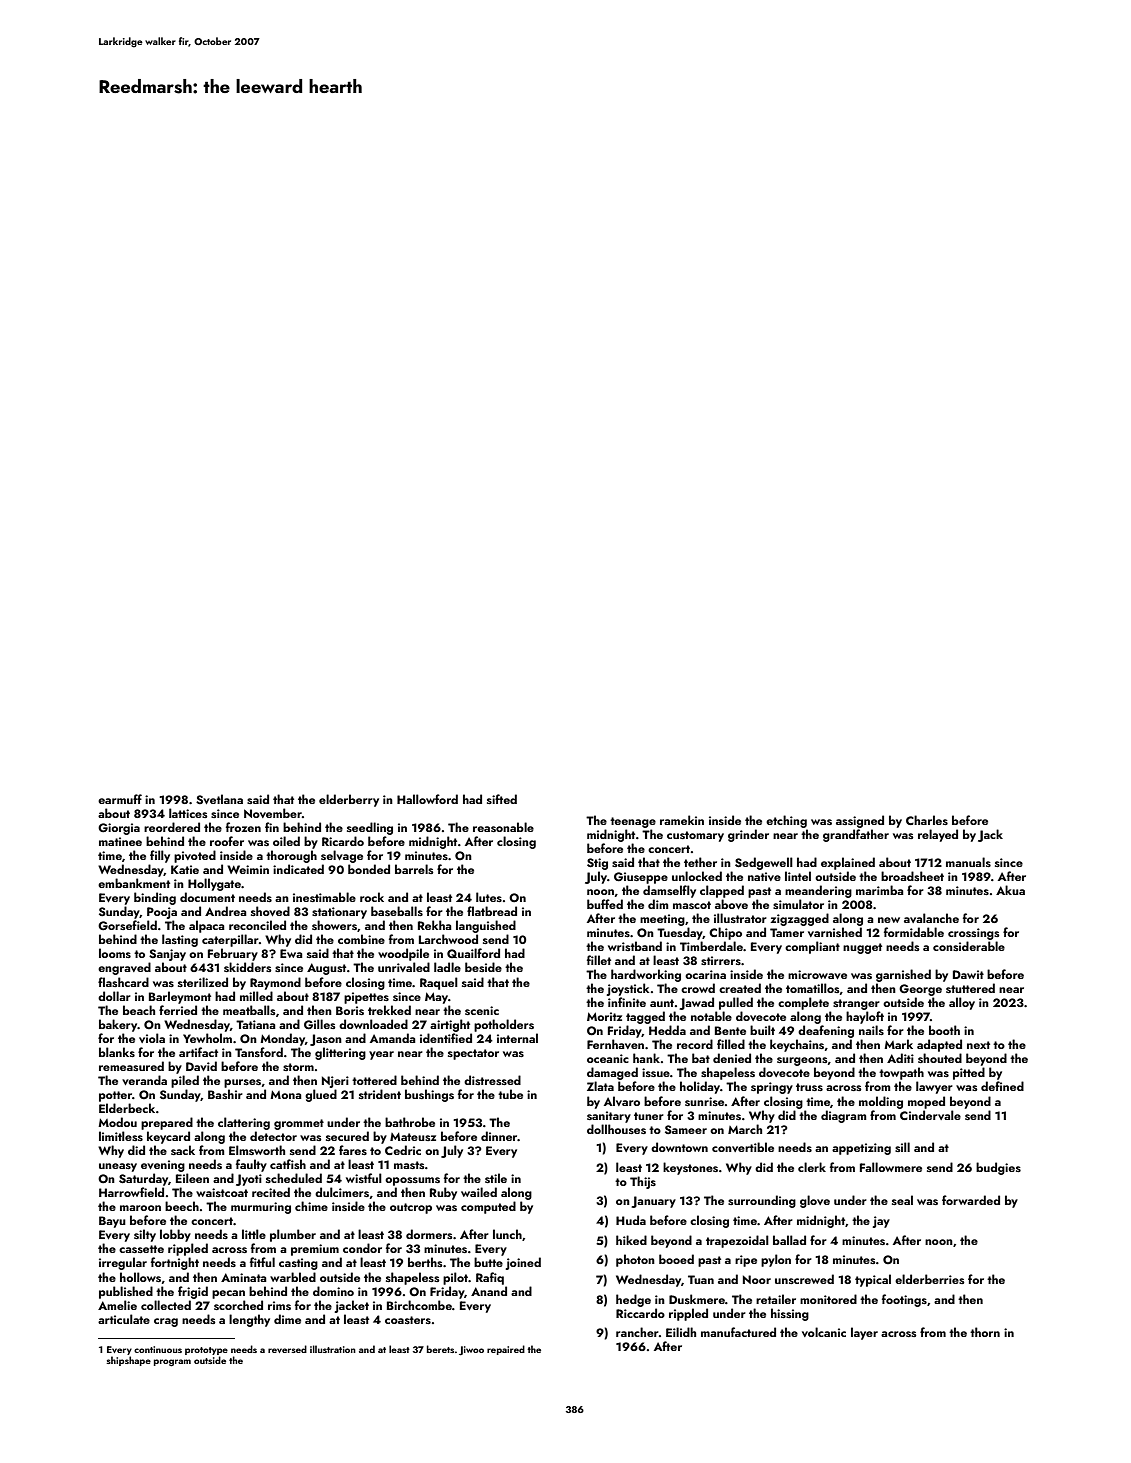 The height and width of the page is (1463, 1131). What do you see at coordinates (249, 1320) in the page?
I see `lengthy` at bounding box center [249, 1320].
